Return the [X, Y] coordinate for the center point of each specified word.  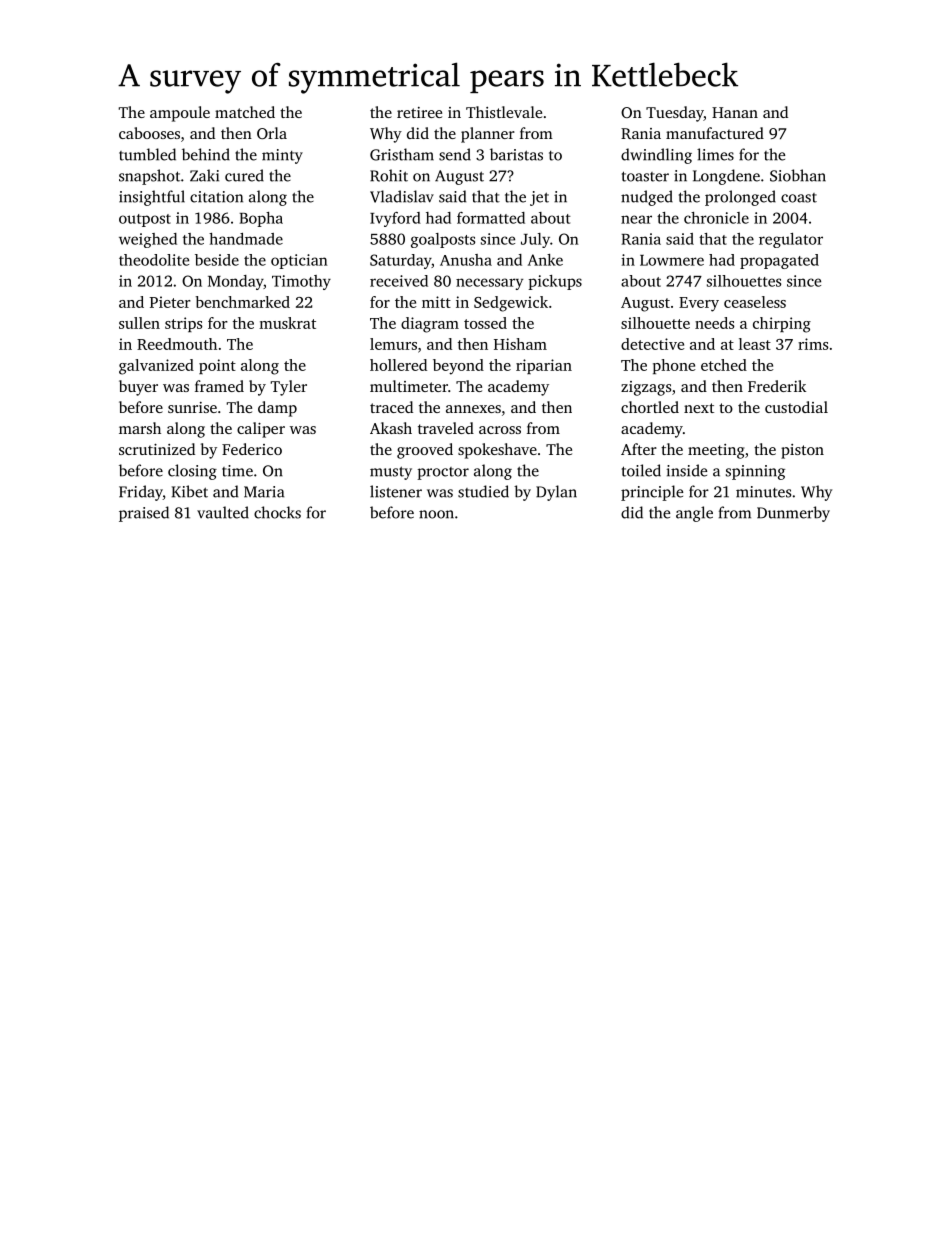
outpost [145, 220]
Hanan [735, 112]
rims [813, 344]
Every [699, 304]
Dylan [556, 493]
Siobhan [798, 175]
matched [245, 112]
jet [539, 198]
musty [391, 473]
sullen [139, 323]
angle [694, 514]
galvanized [156, 367]
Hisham [520, 344]
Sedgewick [511, 304]
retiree [419, 112]
